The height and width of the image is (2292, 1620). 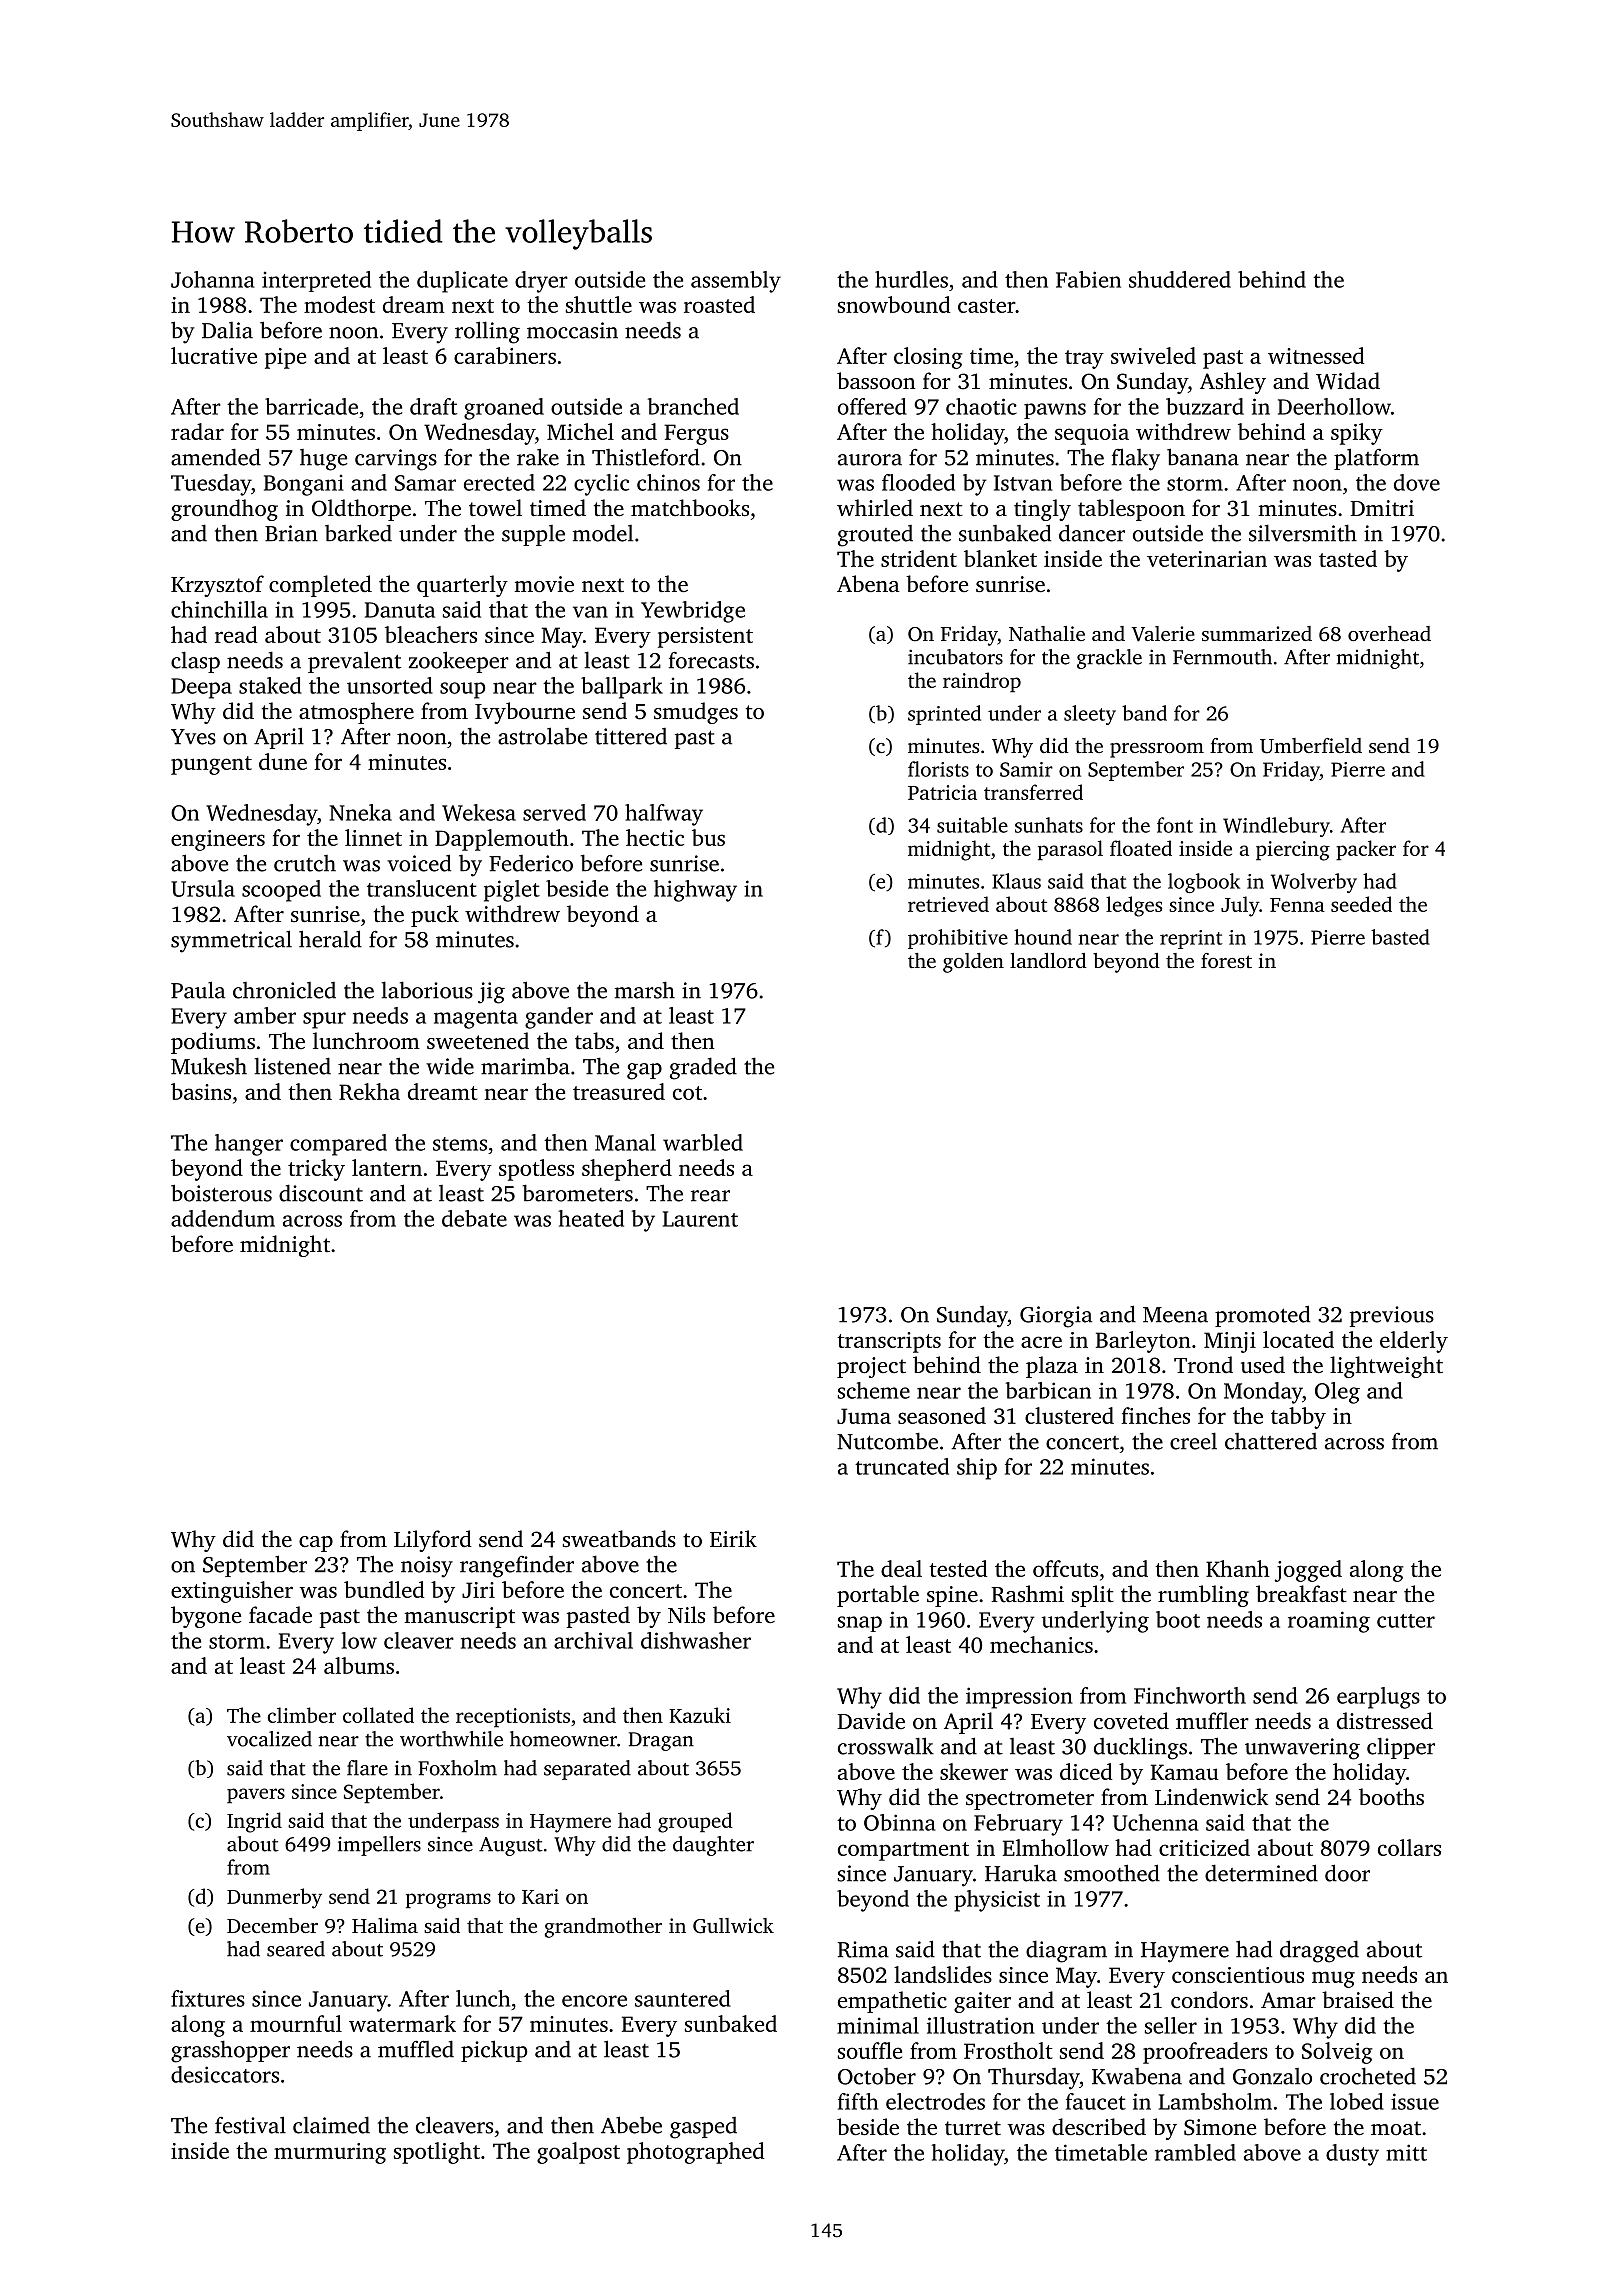 What do you see at coordinates (223, 1218) in the image?
I see `addendum` at bounding box center [223, 1218].
